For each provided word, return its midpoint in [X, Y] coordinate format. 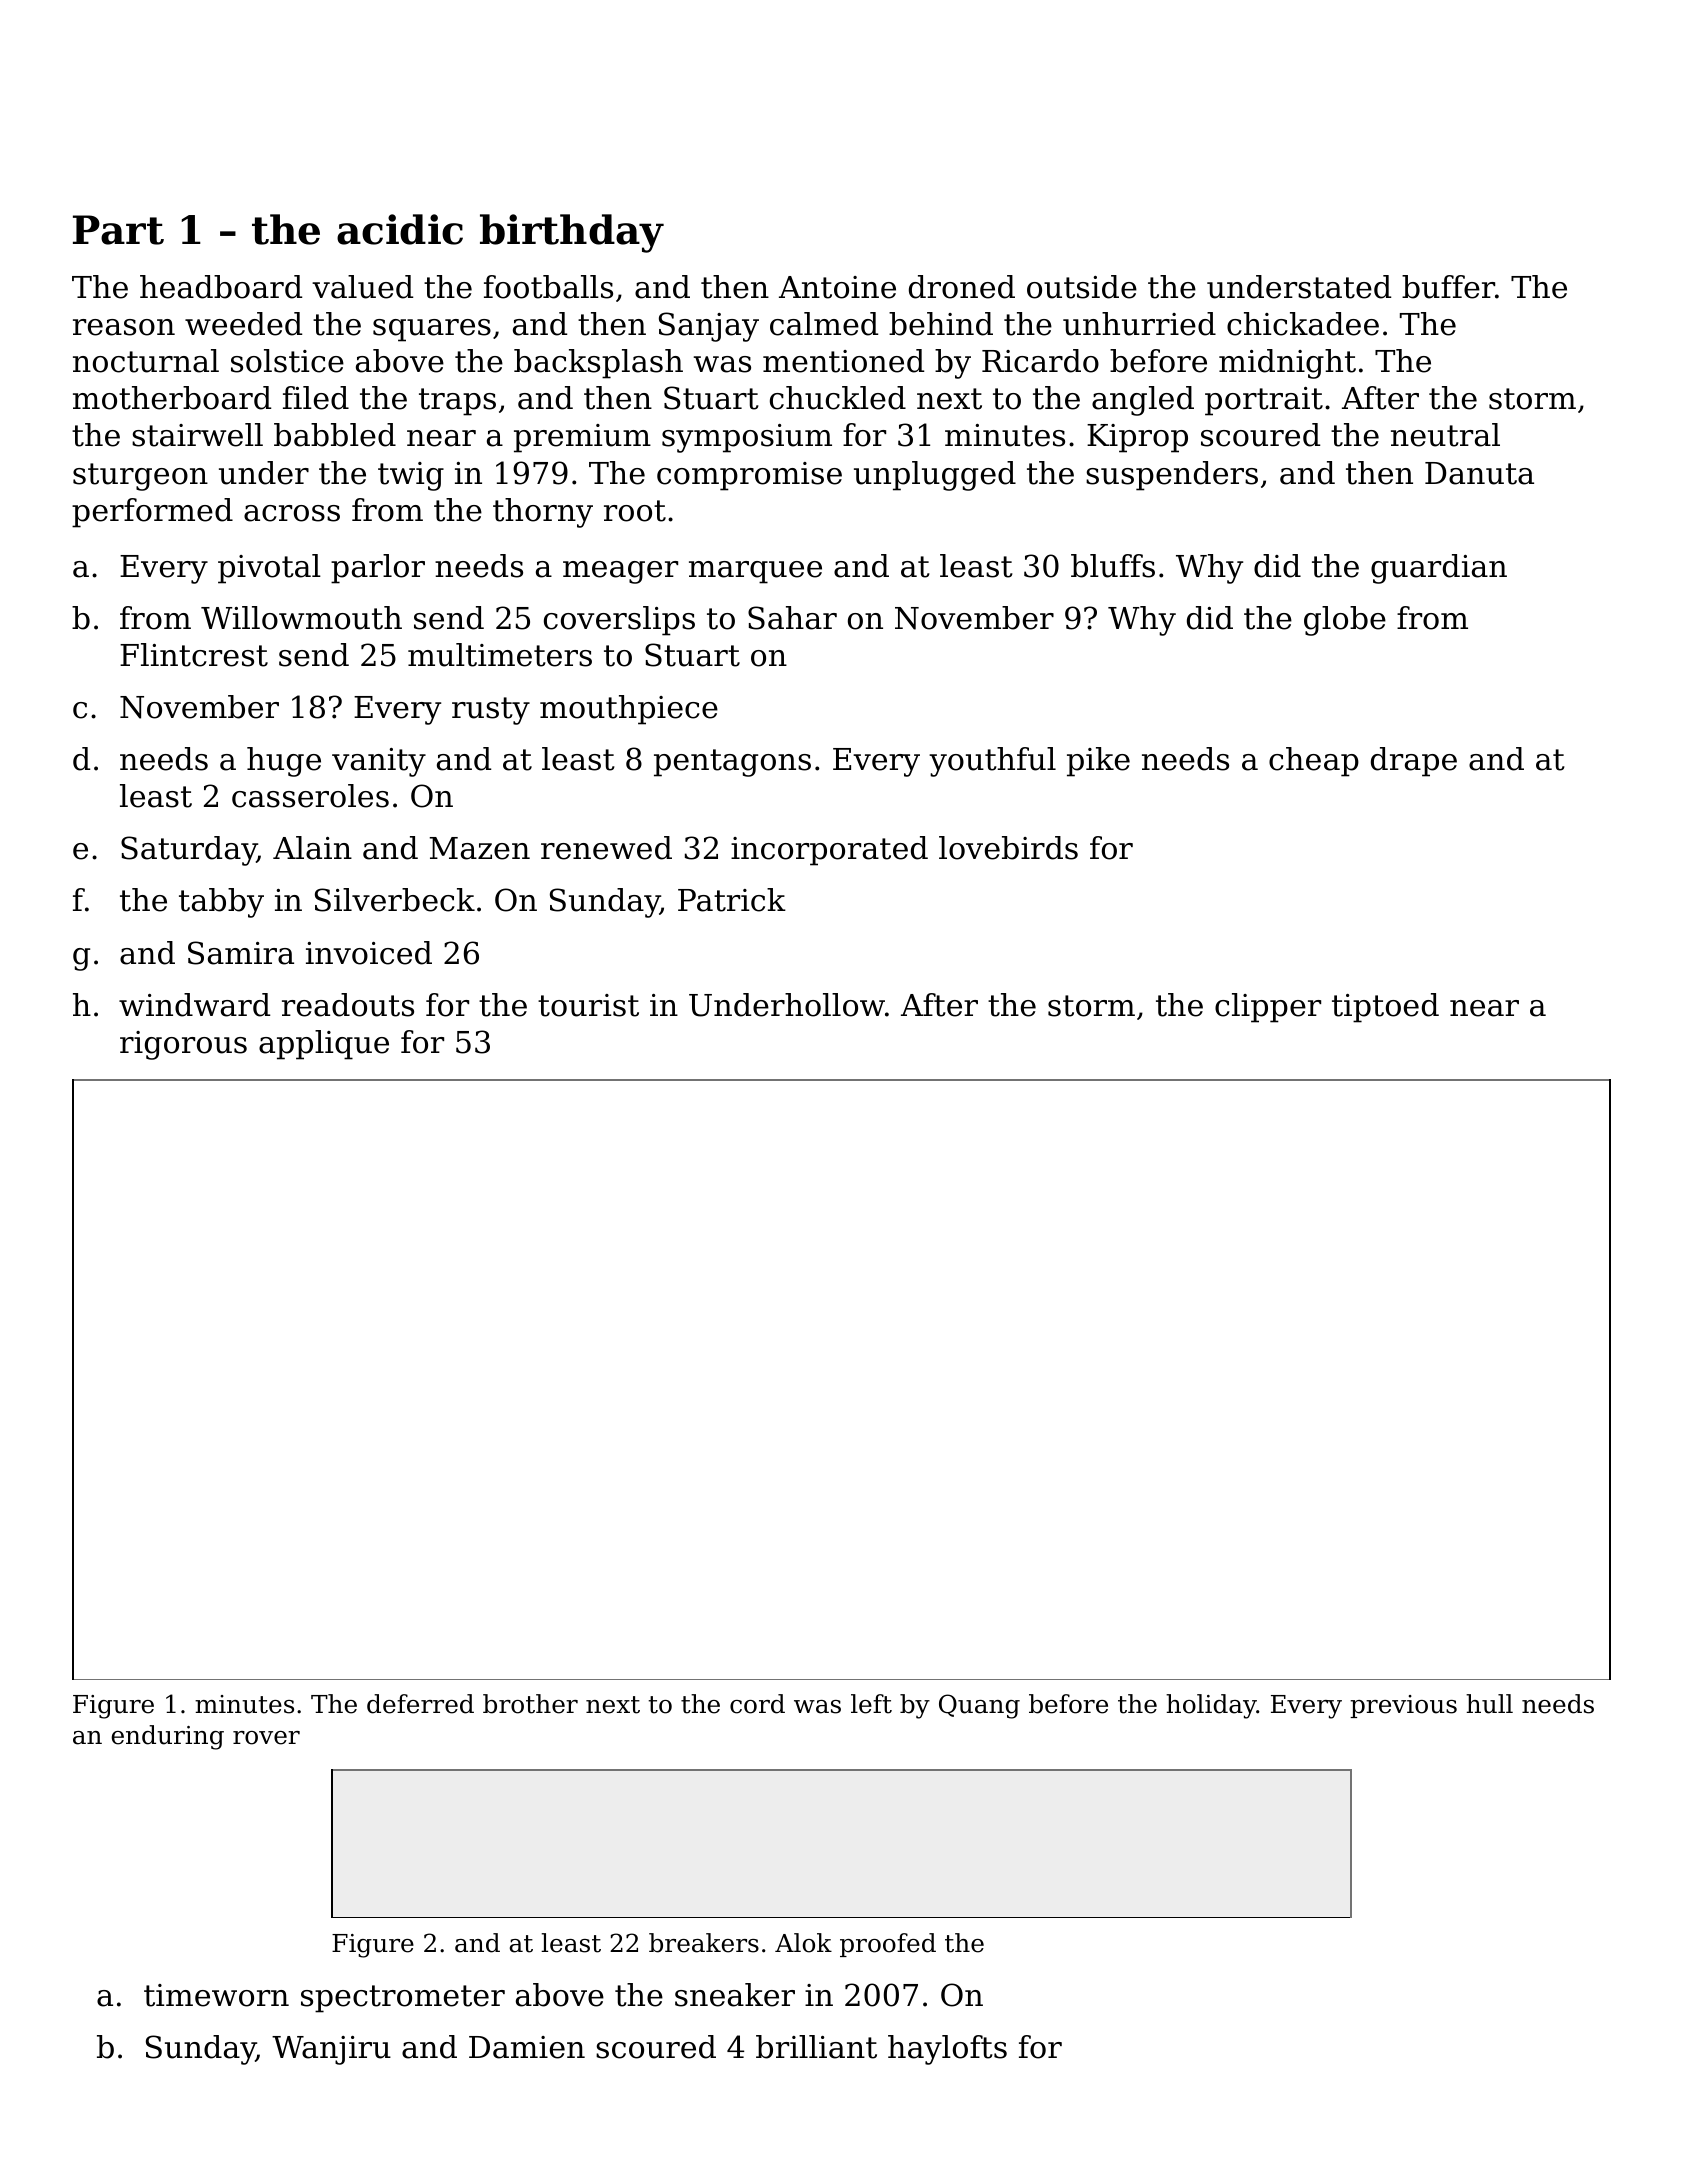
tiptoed [1385, 1008]
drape [1414, 762]
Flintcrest [194, 655]
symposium [747, 438]
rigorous [183, 1045]
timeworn [216, 1995]
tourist [588, 1005]
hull [1489, 1704]
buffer [1448, 287]
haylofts [947, 2050]
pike [1098, 762]
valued [362, 287]
